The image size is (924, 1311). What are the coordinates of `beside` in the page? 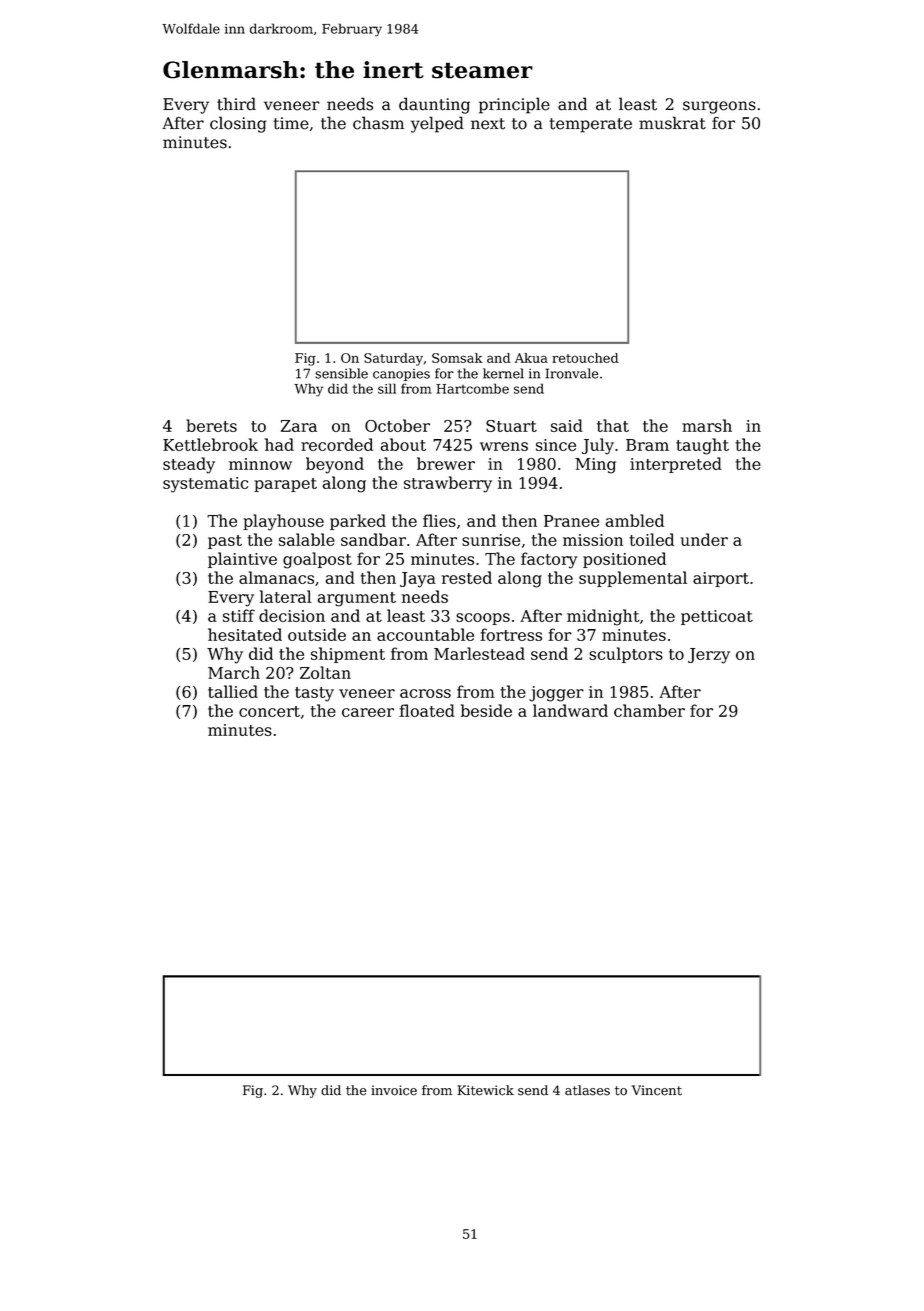 It's located at (486, 710).
